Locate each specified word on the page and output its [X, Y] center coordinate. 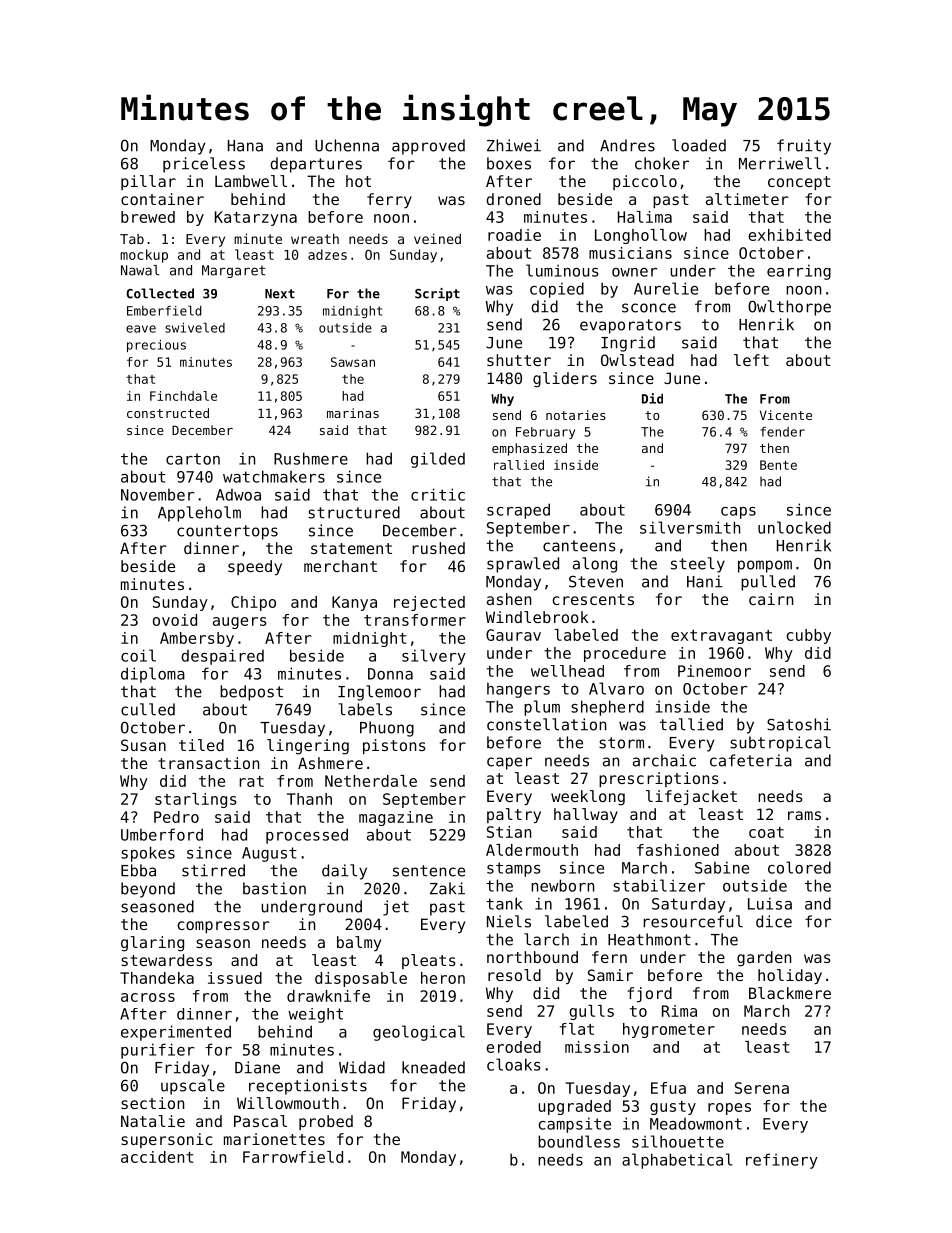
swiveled [195, 327]
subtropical [780, 744]
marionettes [274, 1139]
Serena [762, 1088]
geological [419, 1033]
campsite [575, 1125]
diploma [153, 675]
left [751, 360]
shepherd [607, 708]
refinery [782, 1161]
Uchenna [347, 145]
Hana [245, 146]
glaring [152, 944]
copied [557, 290]
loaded [699, 145]
